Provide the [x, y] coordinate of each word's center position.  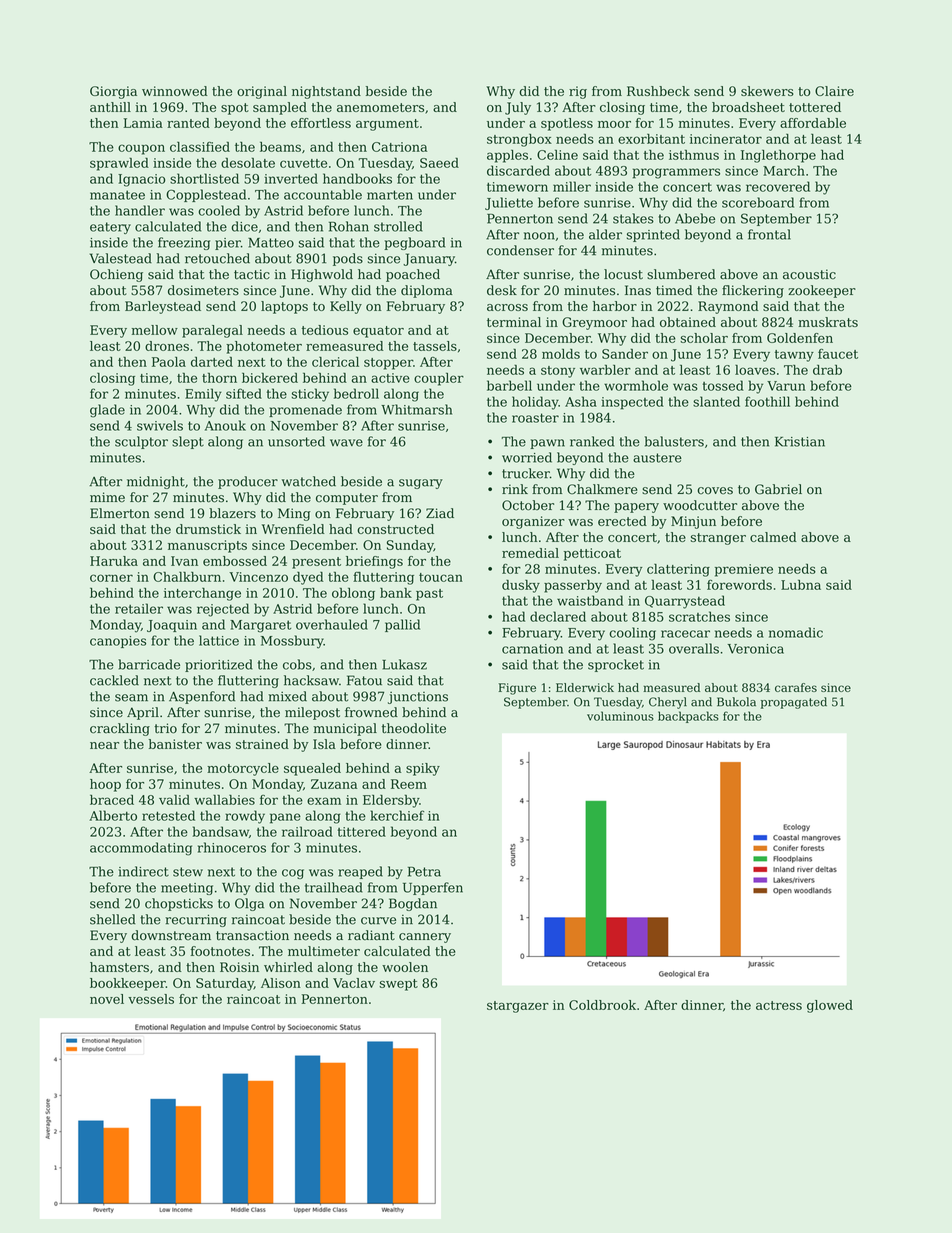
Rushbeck [658, 91]
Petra [424, 872]
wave [346, 443]
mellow [155, 330]
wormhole [636, 385]
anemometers [380, 107]
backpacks [688, 717]
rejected [223, 610]
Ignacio [141, 180]
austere [657, 458]
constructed [395, 529]
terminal [514, 322]
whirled [288, 967]
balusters [674, 441]
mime [107, 497]
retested [168, 815]
